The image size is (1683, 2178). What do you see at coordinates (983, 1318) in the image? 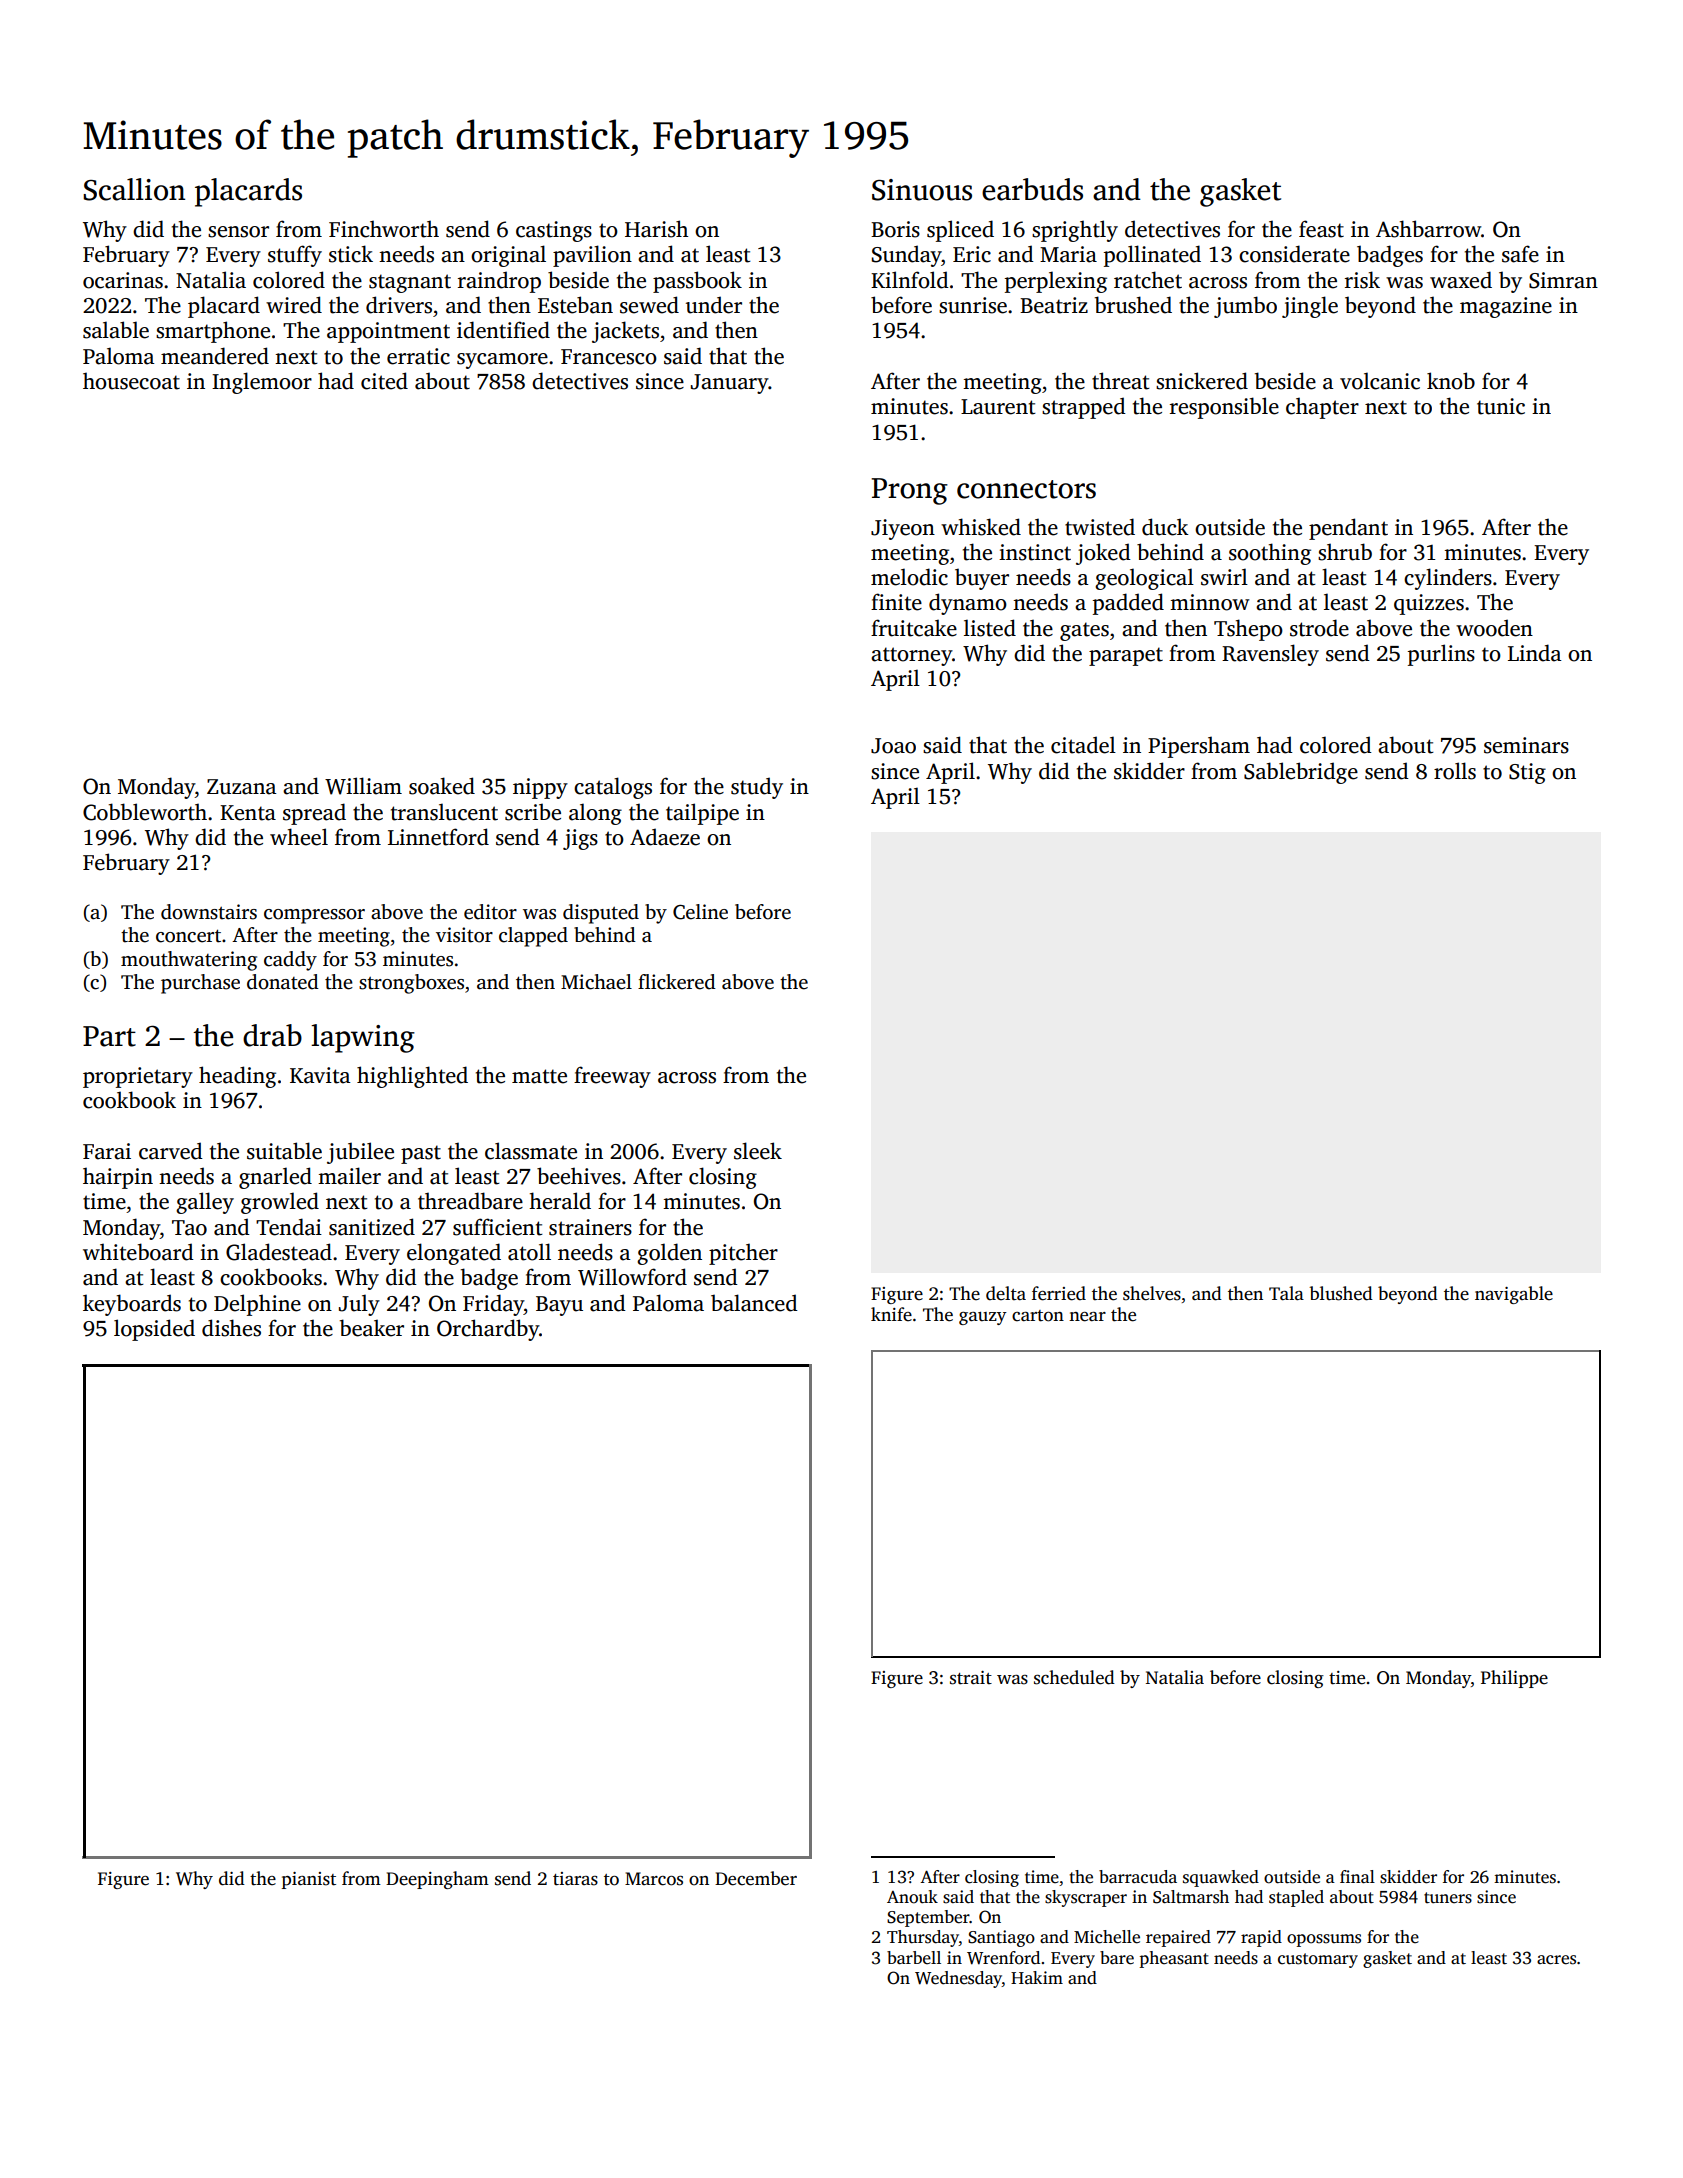
I see `gauzy` at bounding box center [983, 1318].
